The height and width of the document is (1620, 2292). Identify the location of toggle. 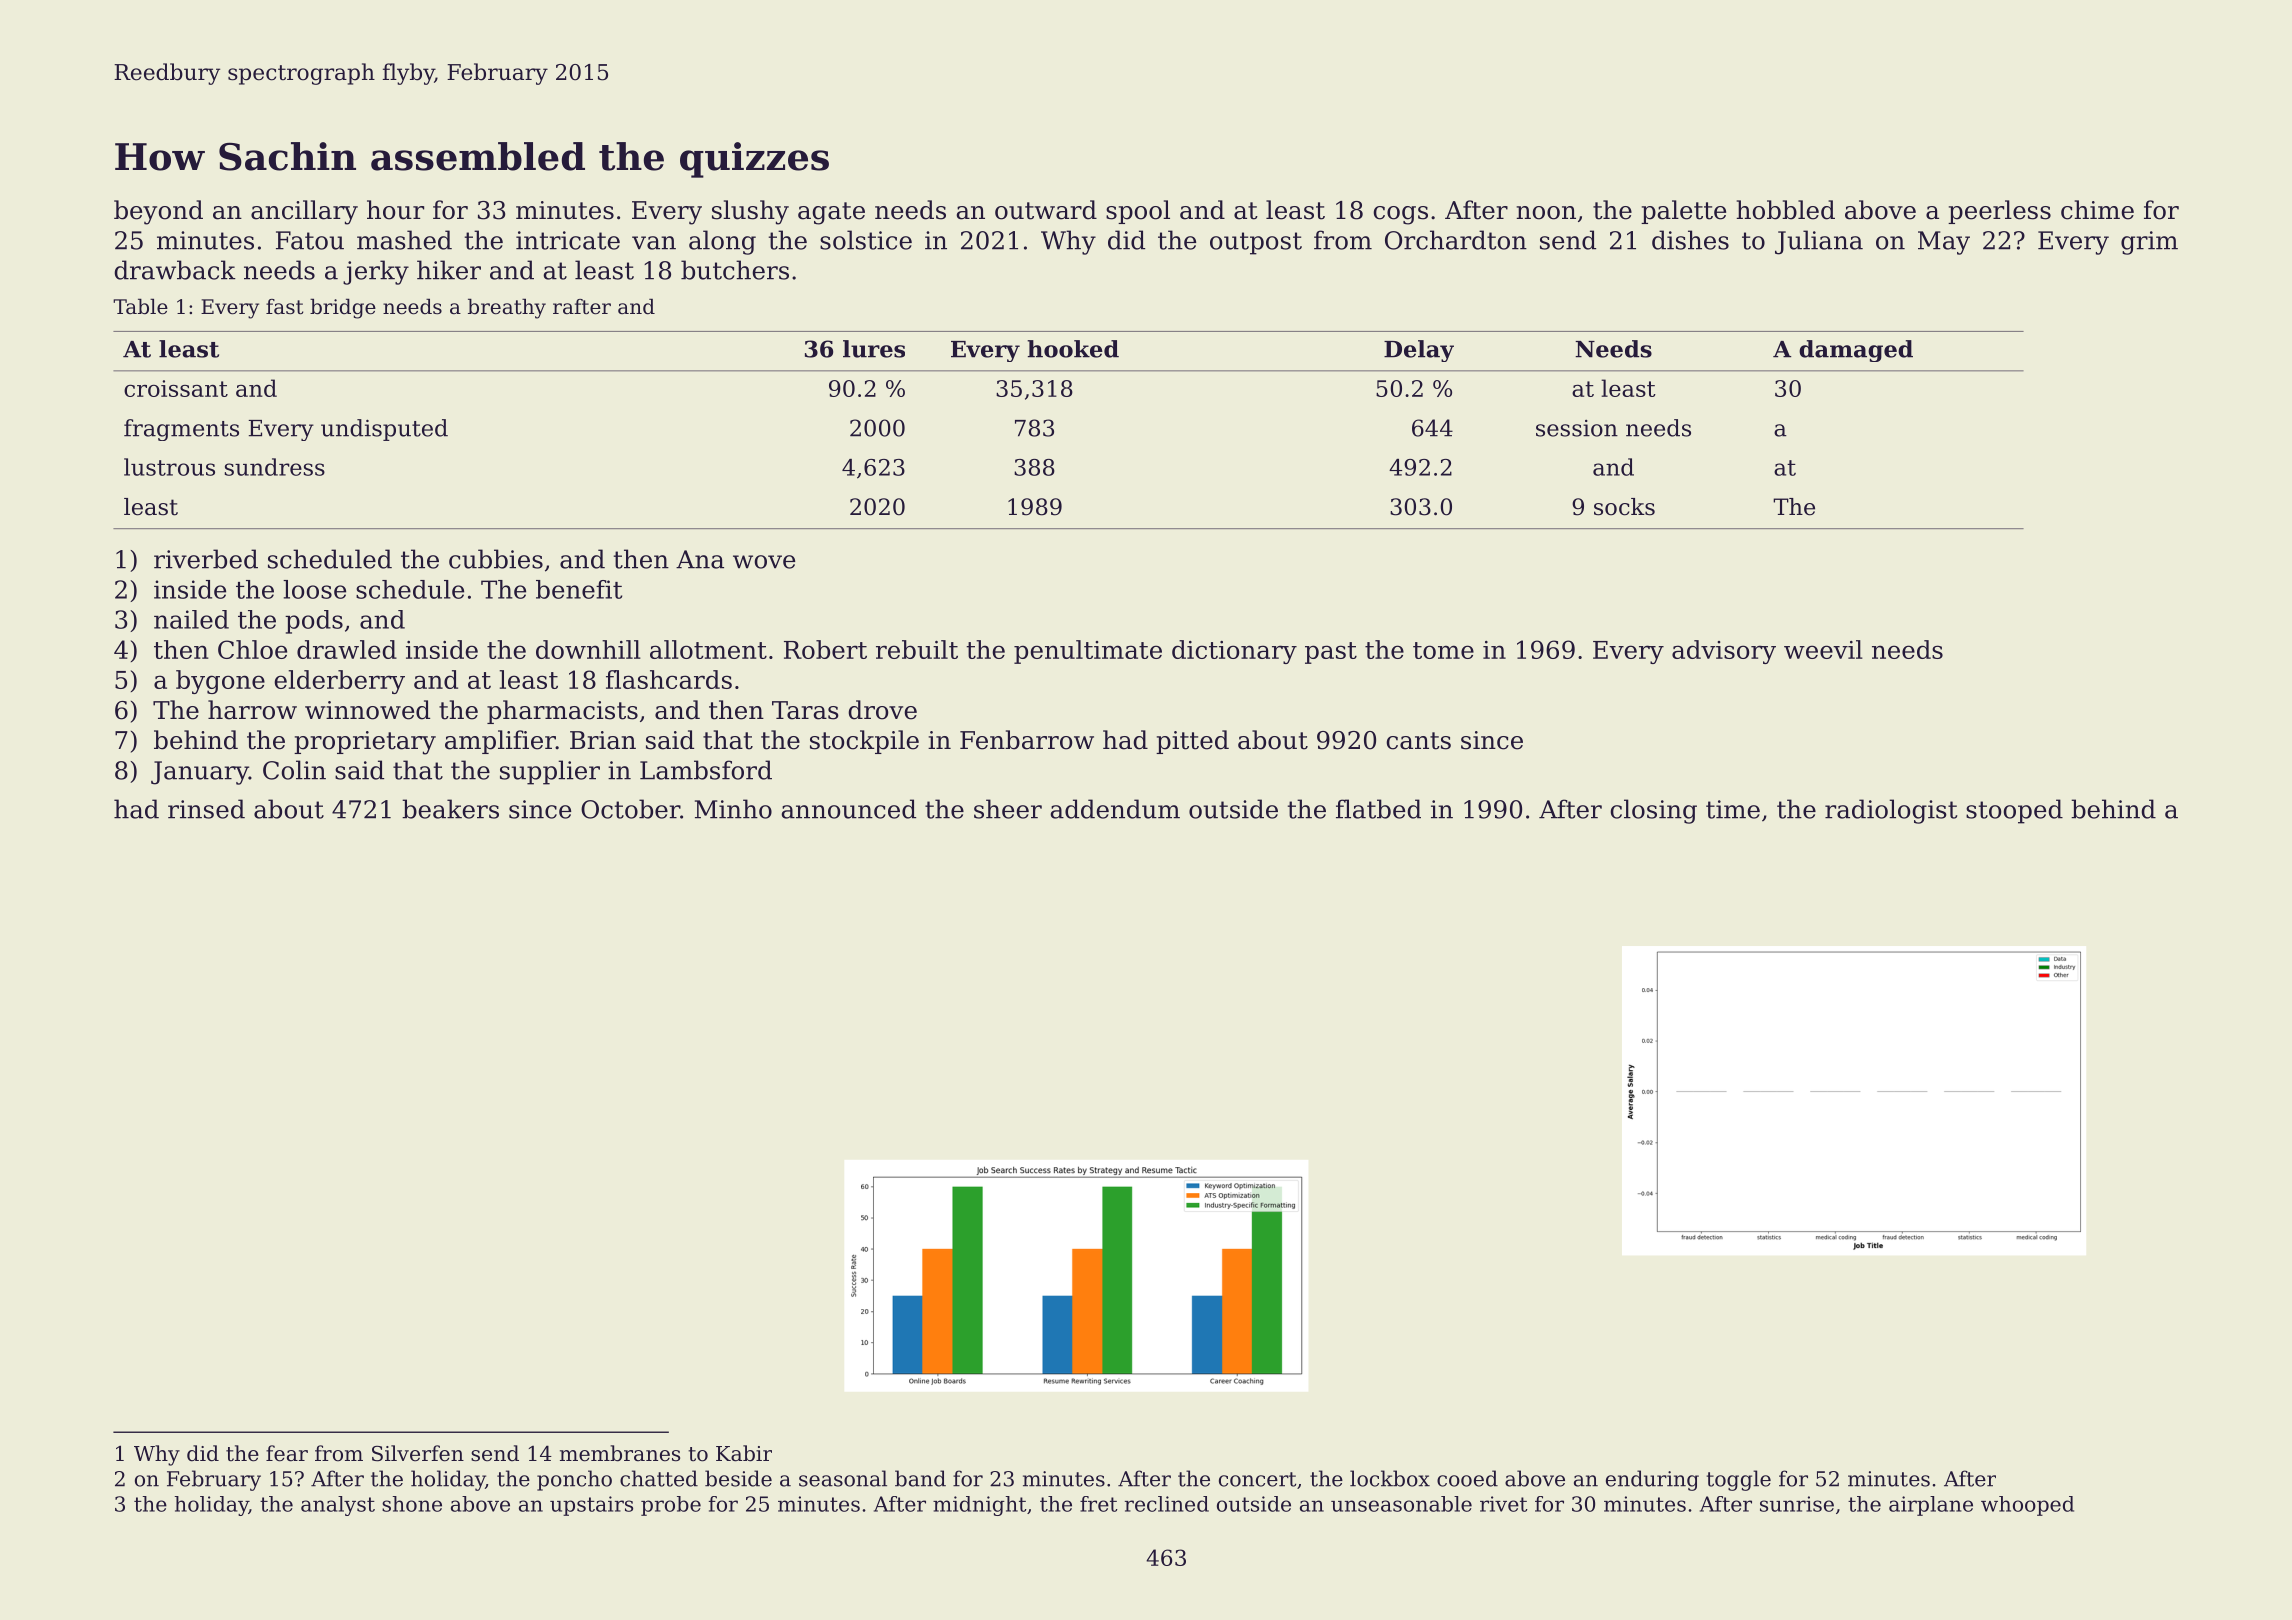
(1738, 1480).
